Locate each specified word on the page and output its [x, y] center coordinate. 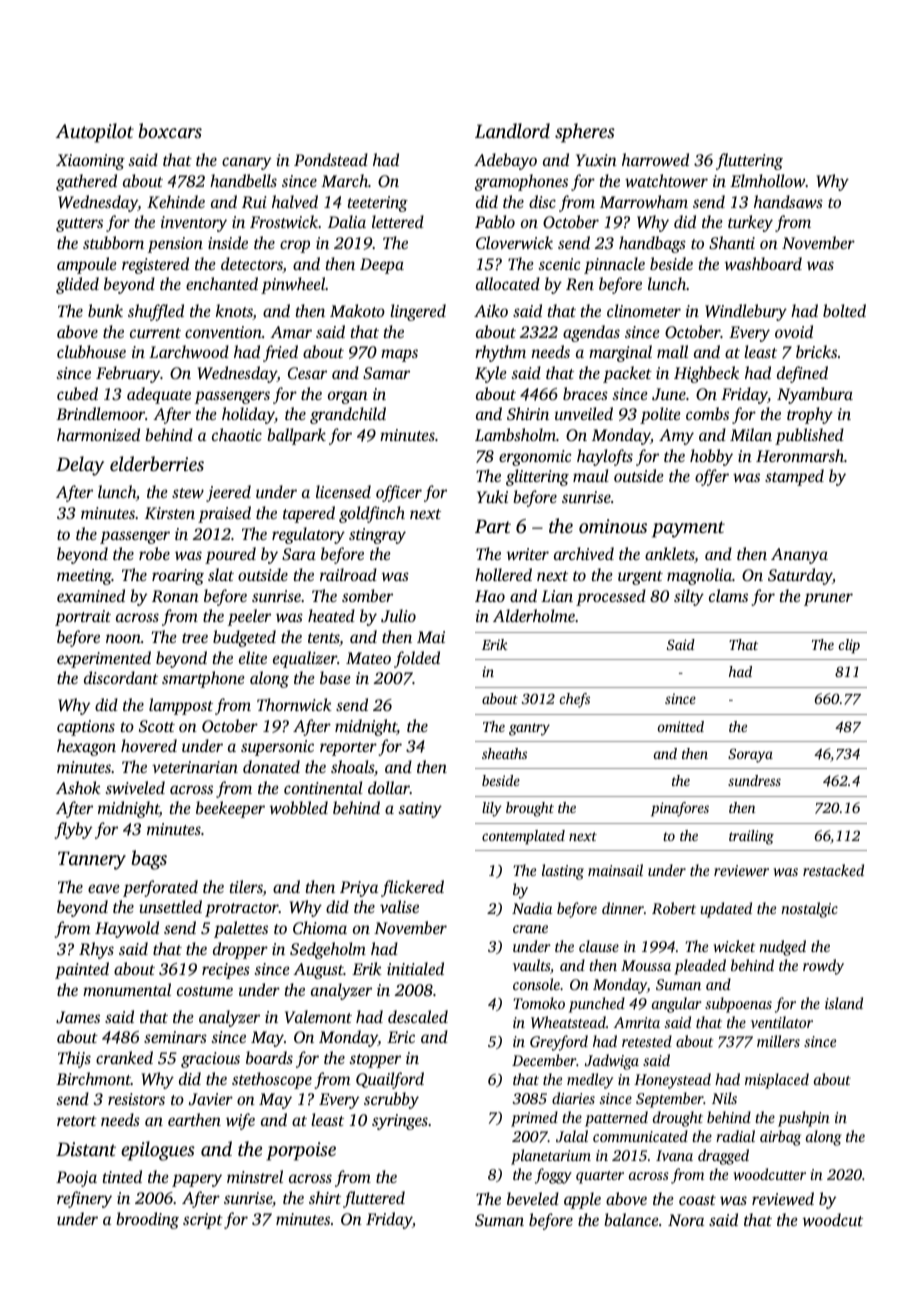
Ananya [799, 556]
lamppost [181, 706]
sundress [754, 780]
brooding [147, 1220]
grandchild [348, 415]
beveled [533, 1198]
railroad [348, 574]
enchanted [222, 283]
